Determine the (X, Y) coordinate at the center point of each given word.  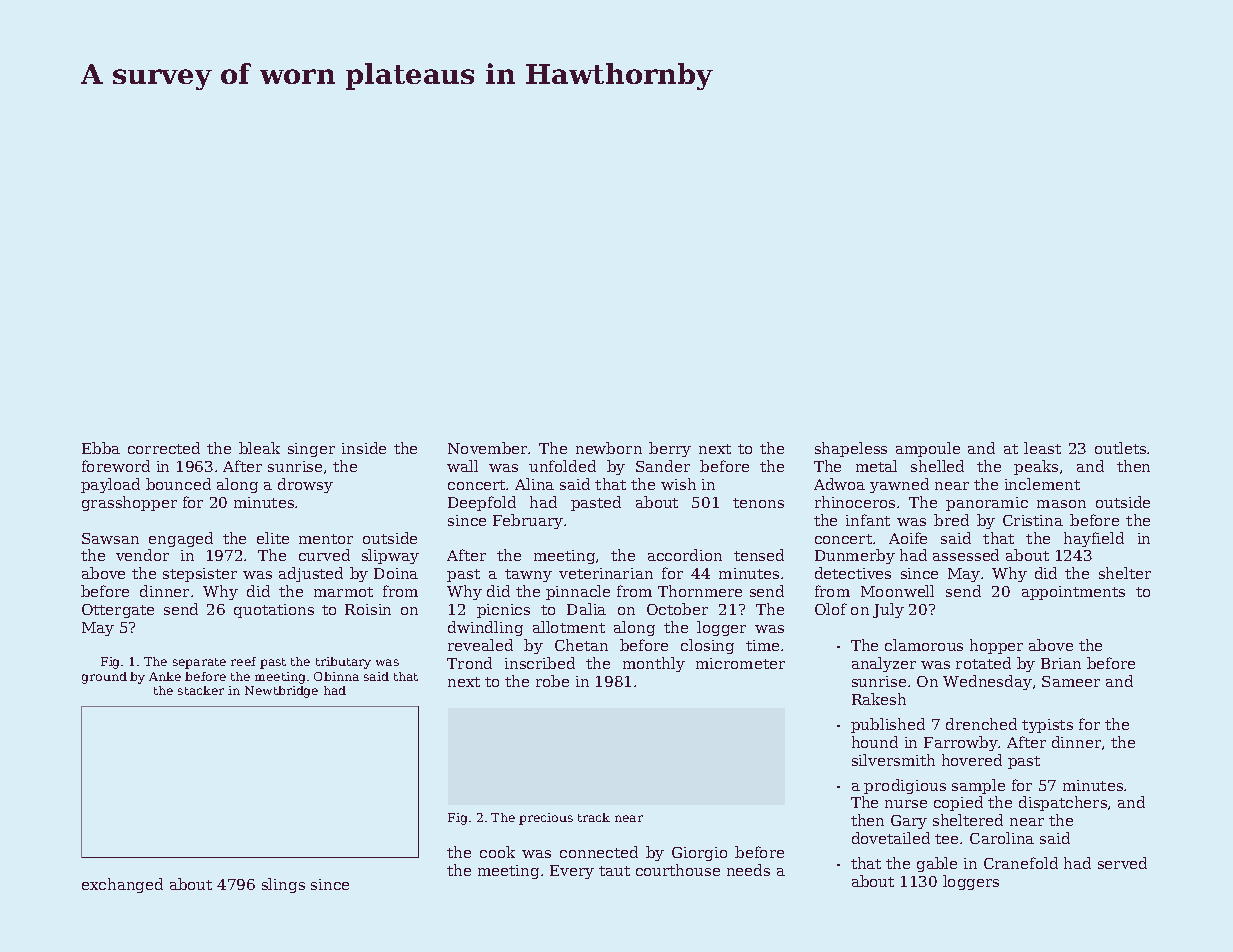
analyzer (884, 664)
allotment (569, 627)
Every (572, 872)
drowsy (305, 485)
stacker (201, 690)
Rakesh (879, 699)
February (528, 521)
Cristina (1033, 520)
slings (283, 885)
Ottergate (118, 611)
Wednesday (987, 682)
